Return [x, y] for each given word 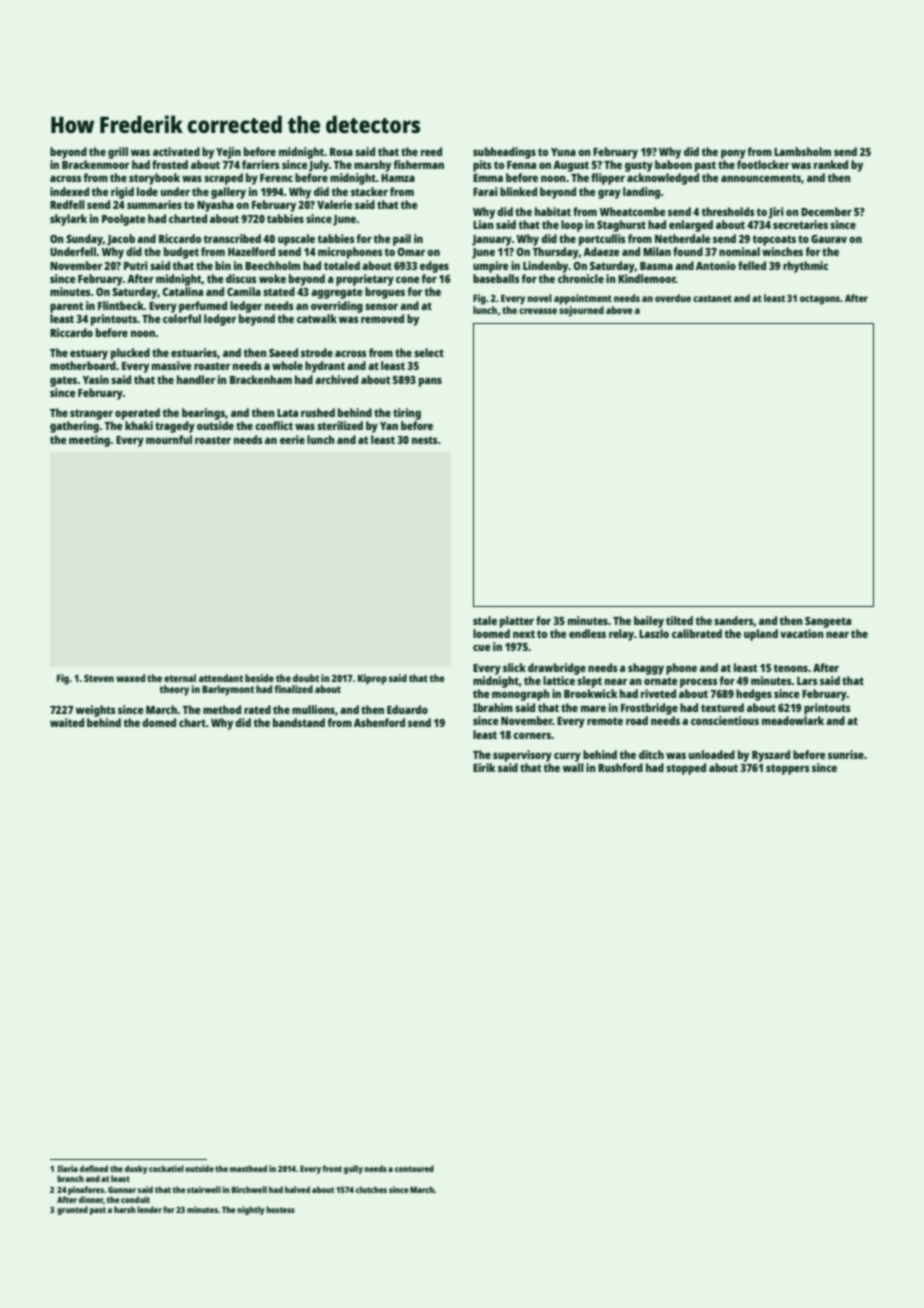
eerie [292, 439]
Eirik [484, 767]
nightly [251, 1210]
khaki [139, 425]
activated [176, 151]
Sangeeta [828, 622]
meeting [89, 441]
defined [94, 1168]
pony [733, 154]
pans [430, 382]
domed [159, 722]
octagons [820, 300]
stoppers [788, 769]
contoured [414, 1168]
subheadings [504, 153]
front [332, 1168]
